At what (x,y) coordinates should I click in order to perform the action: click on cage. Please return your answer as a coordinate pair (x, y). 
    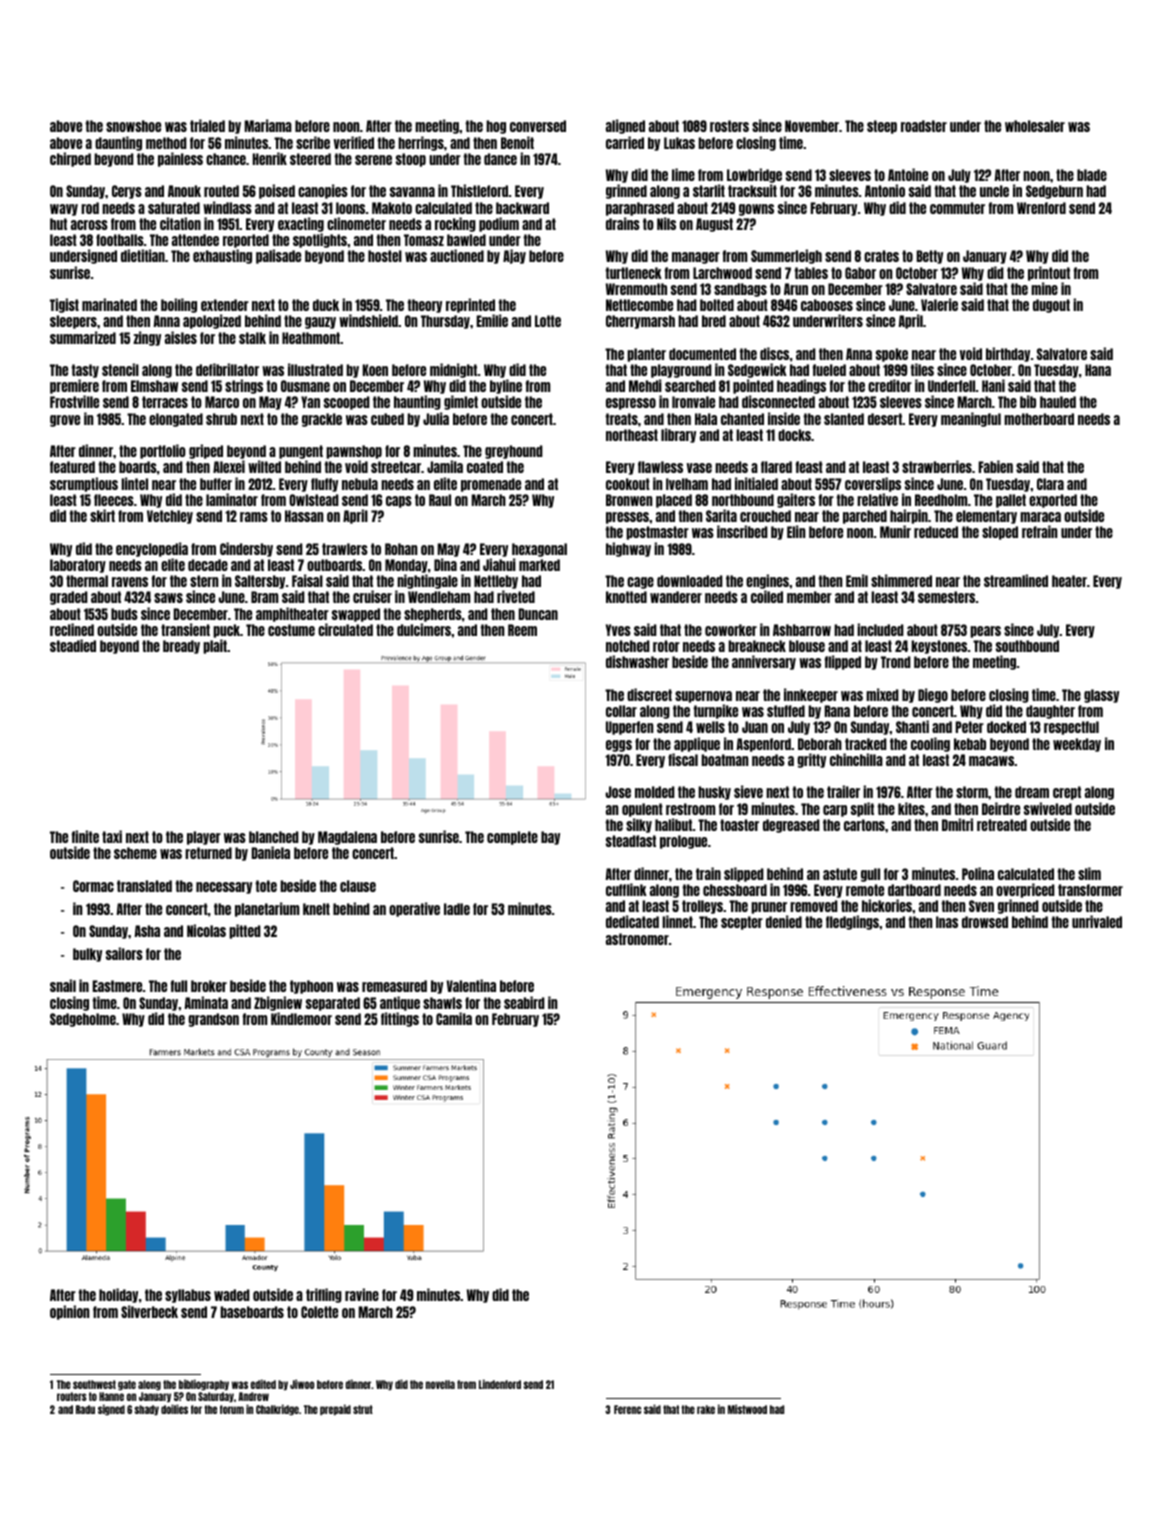
    Looking at the image, I should click on (640, 583).
